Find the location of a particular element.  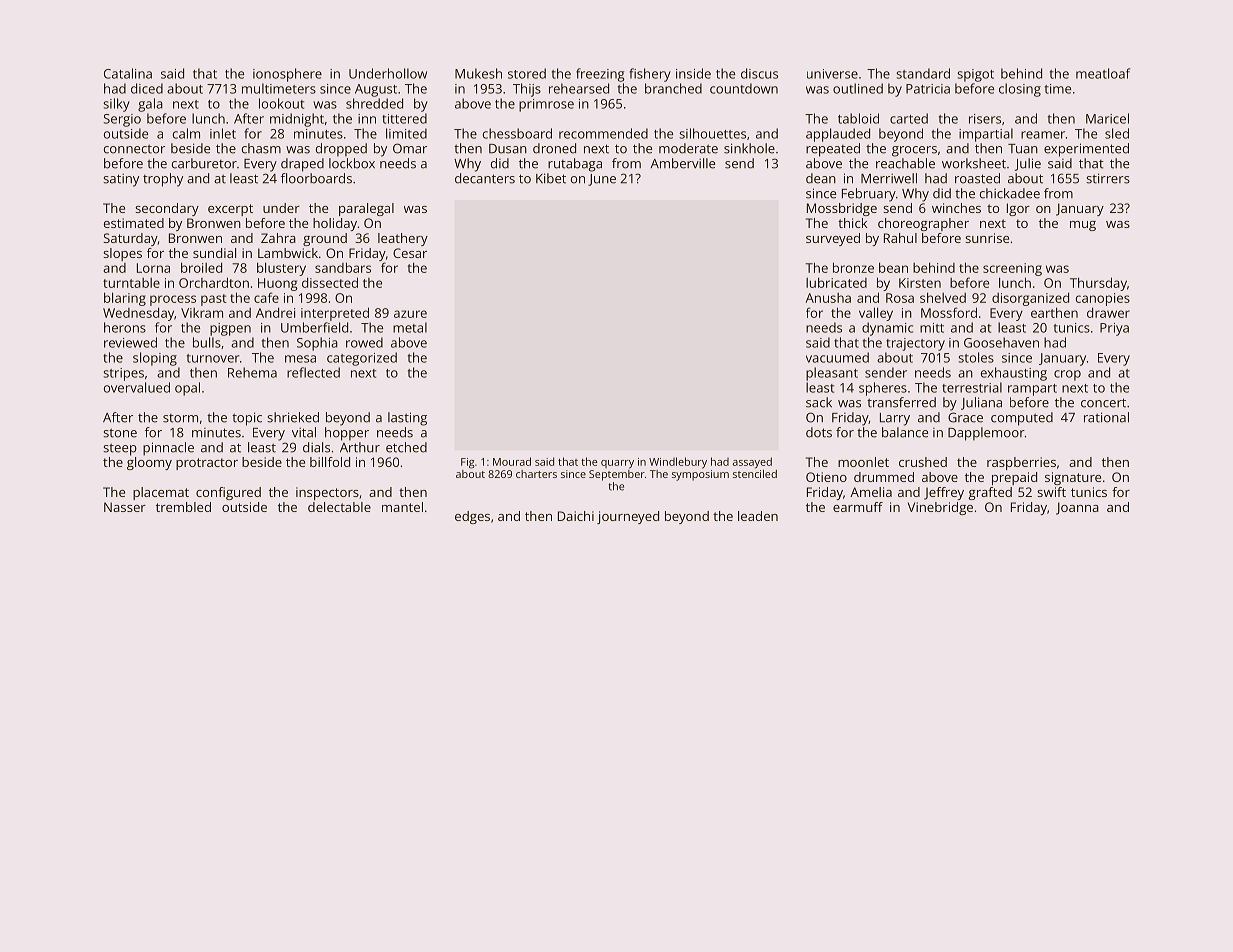

stoles is located at coordinates (976, 357).
